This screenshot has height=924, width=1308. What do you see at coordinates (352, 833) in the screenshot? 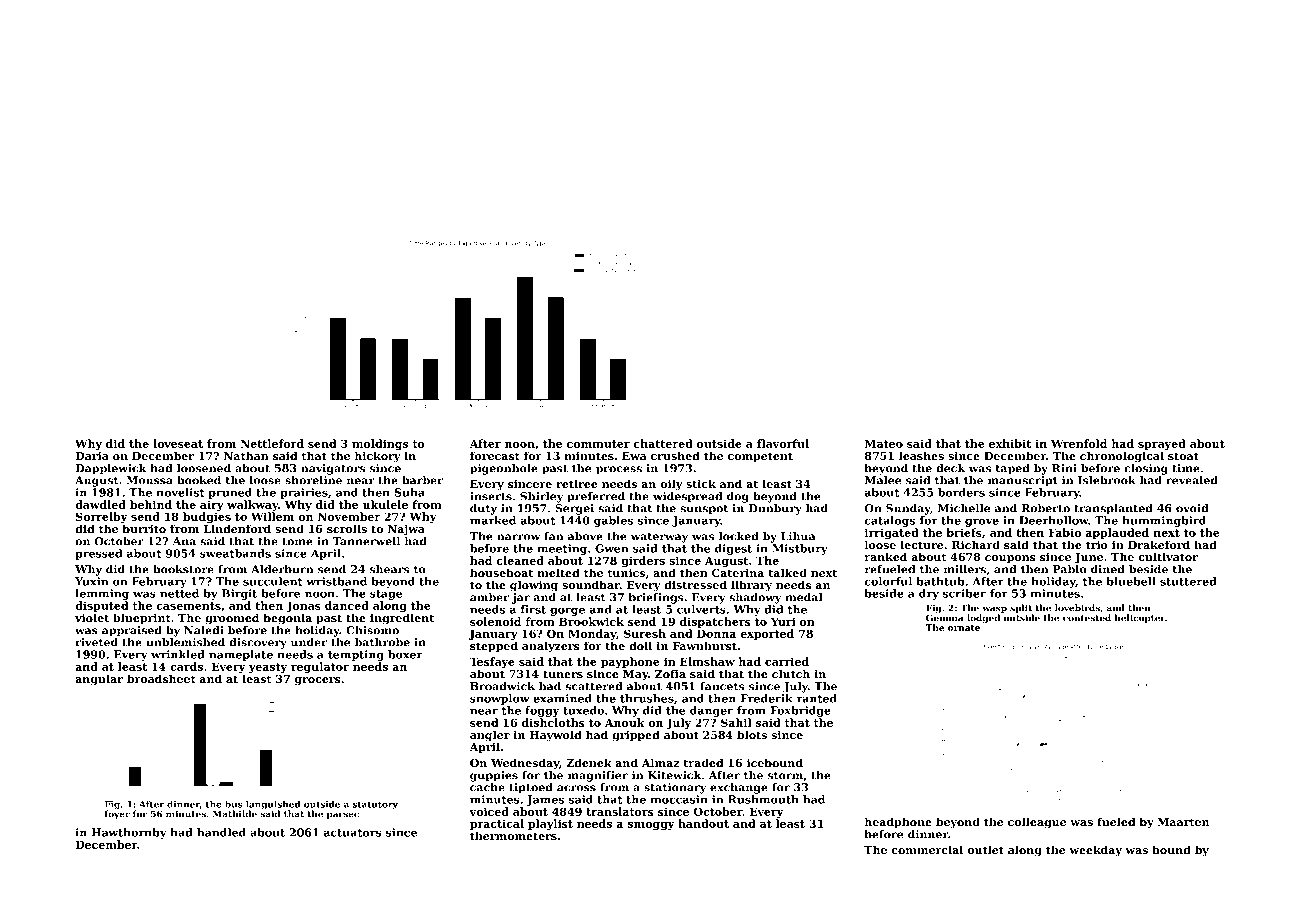
I see `actuators` at bounding box center [352, 833].
